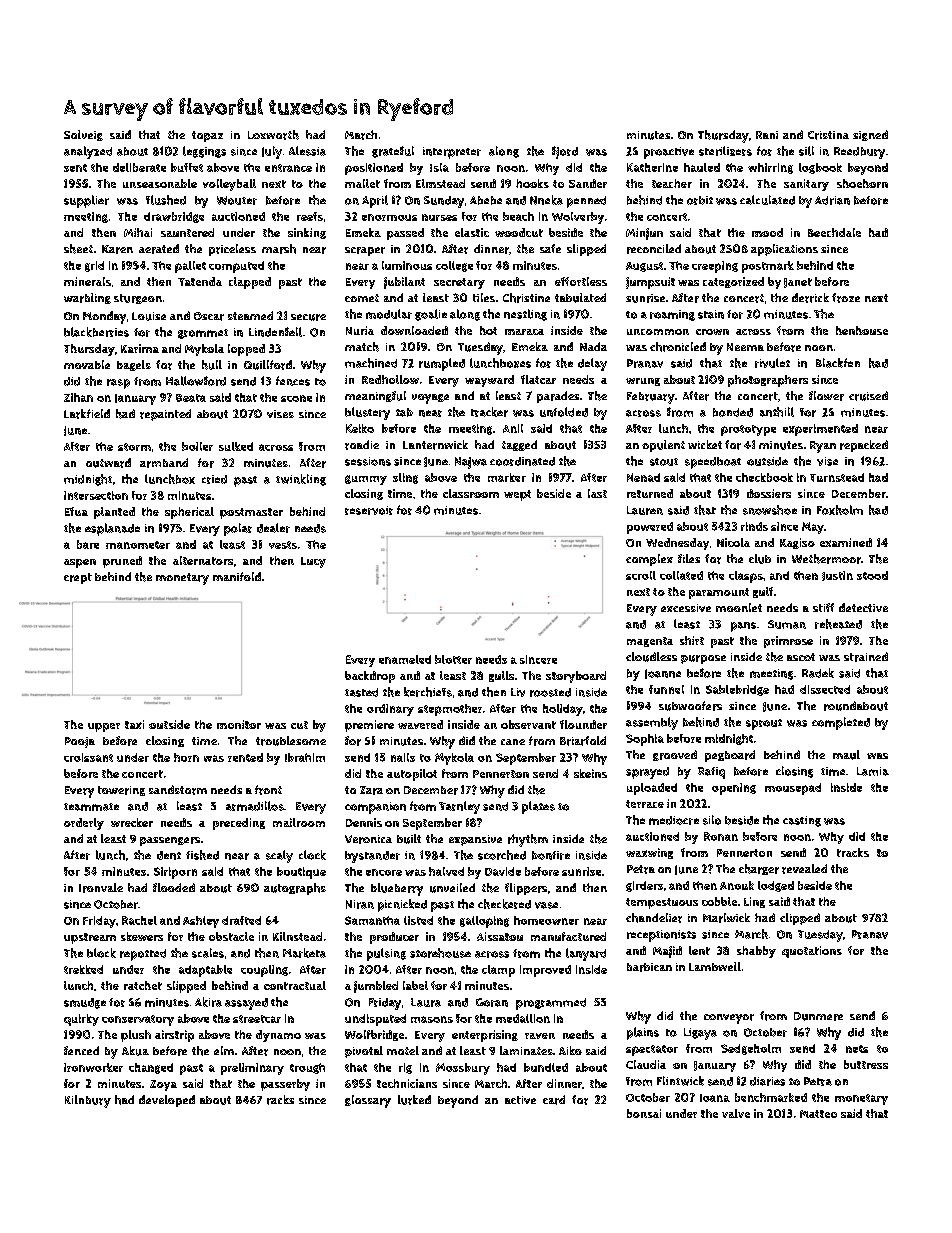 The height and width of the image is (1233, 952). What do you see at coordinates (138, 545) in the image?
I see `manometer` at bounding box center [138, 545].
